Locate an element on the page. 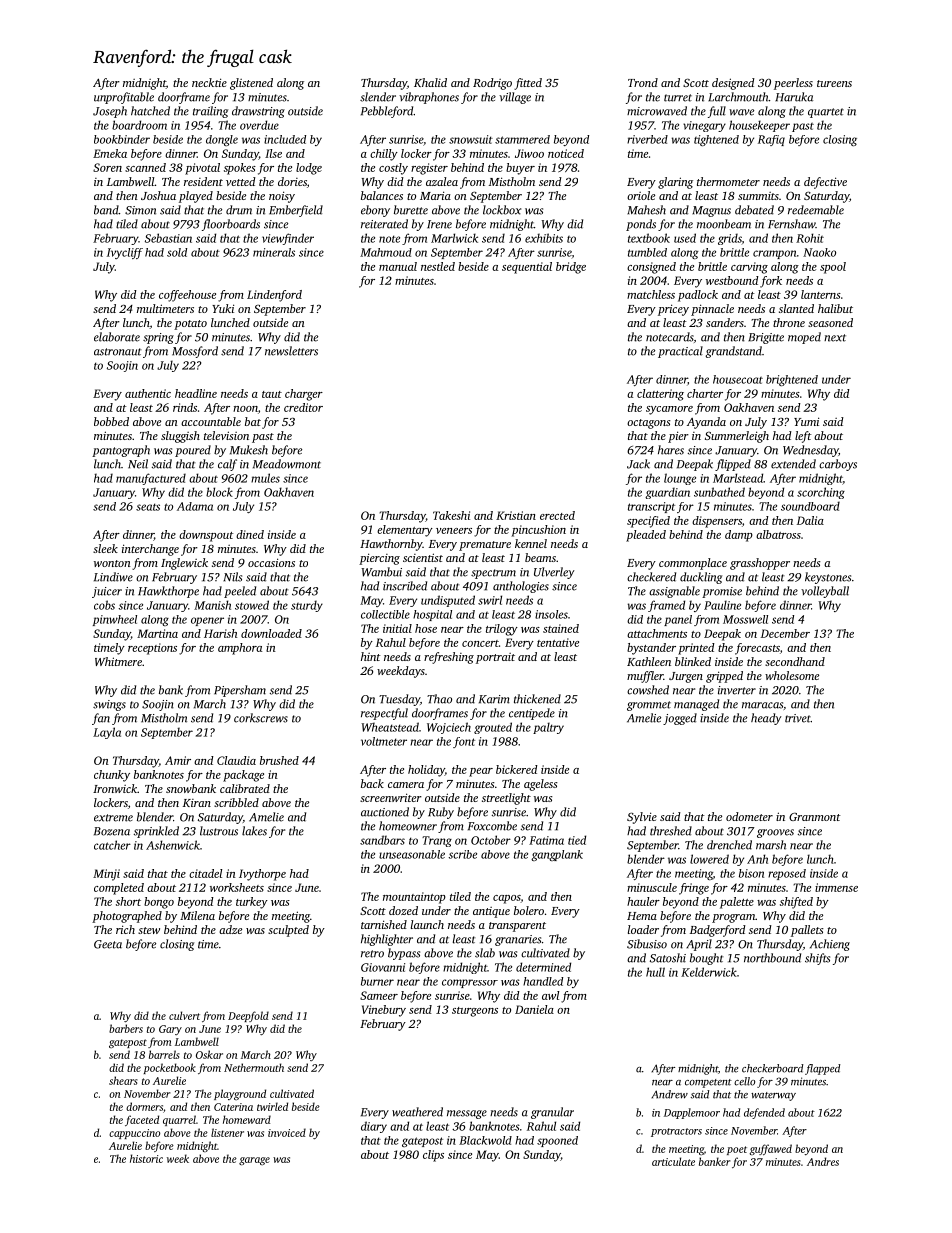  scorching is located at coordinates (821, 493).
